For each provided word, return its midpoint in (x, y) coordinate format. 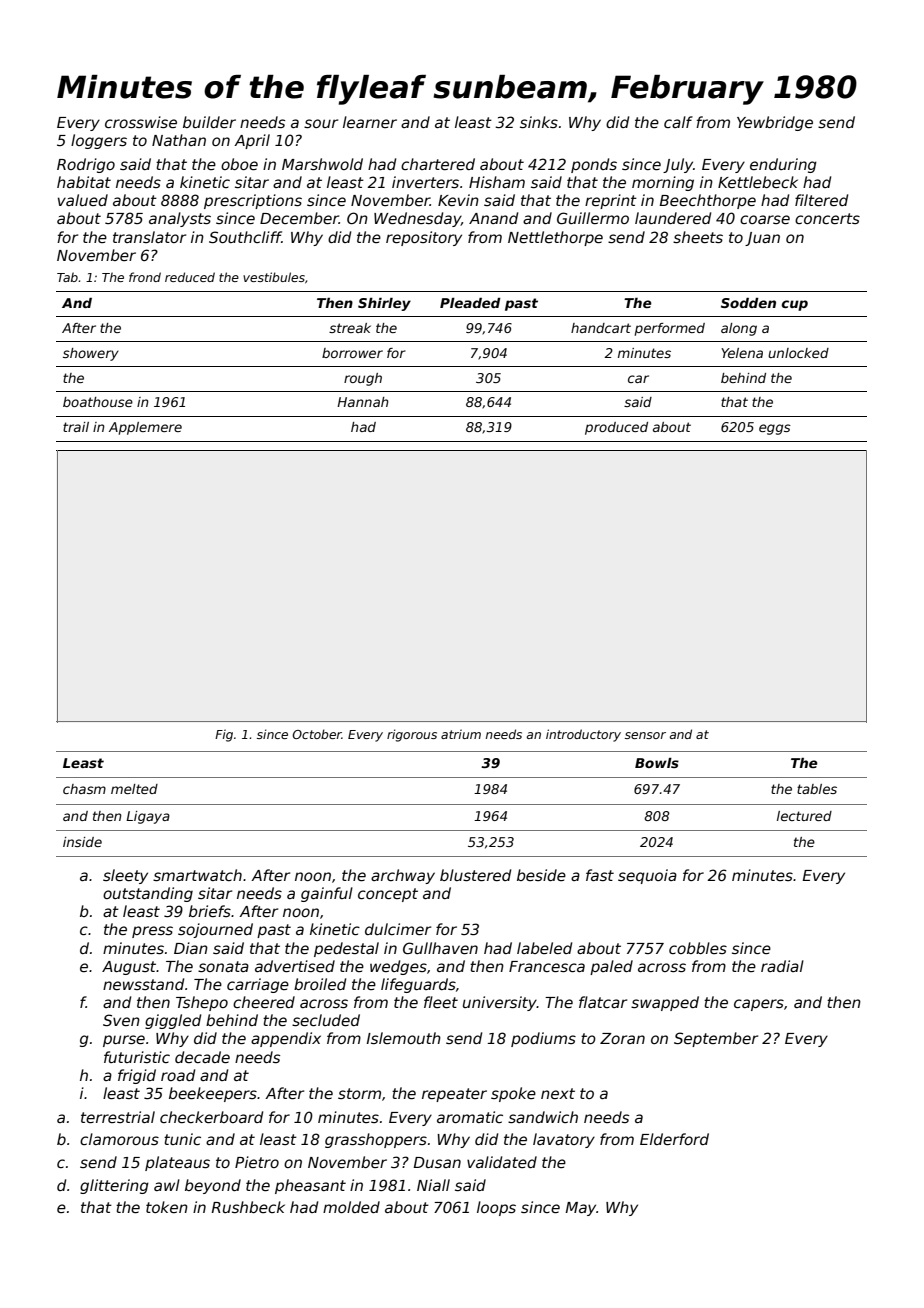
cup (795, 305)
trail (76, 427)
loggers (99, 141)
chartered (438, 164)
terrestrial (118, 1117)
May (581, 1209)
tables (817, 789)
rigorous (412, 735)
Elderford (674, 1139)
